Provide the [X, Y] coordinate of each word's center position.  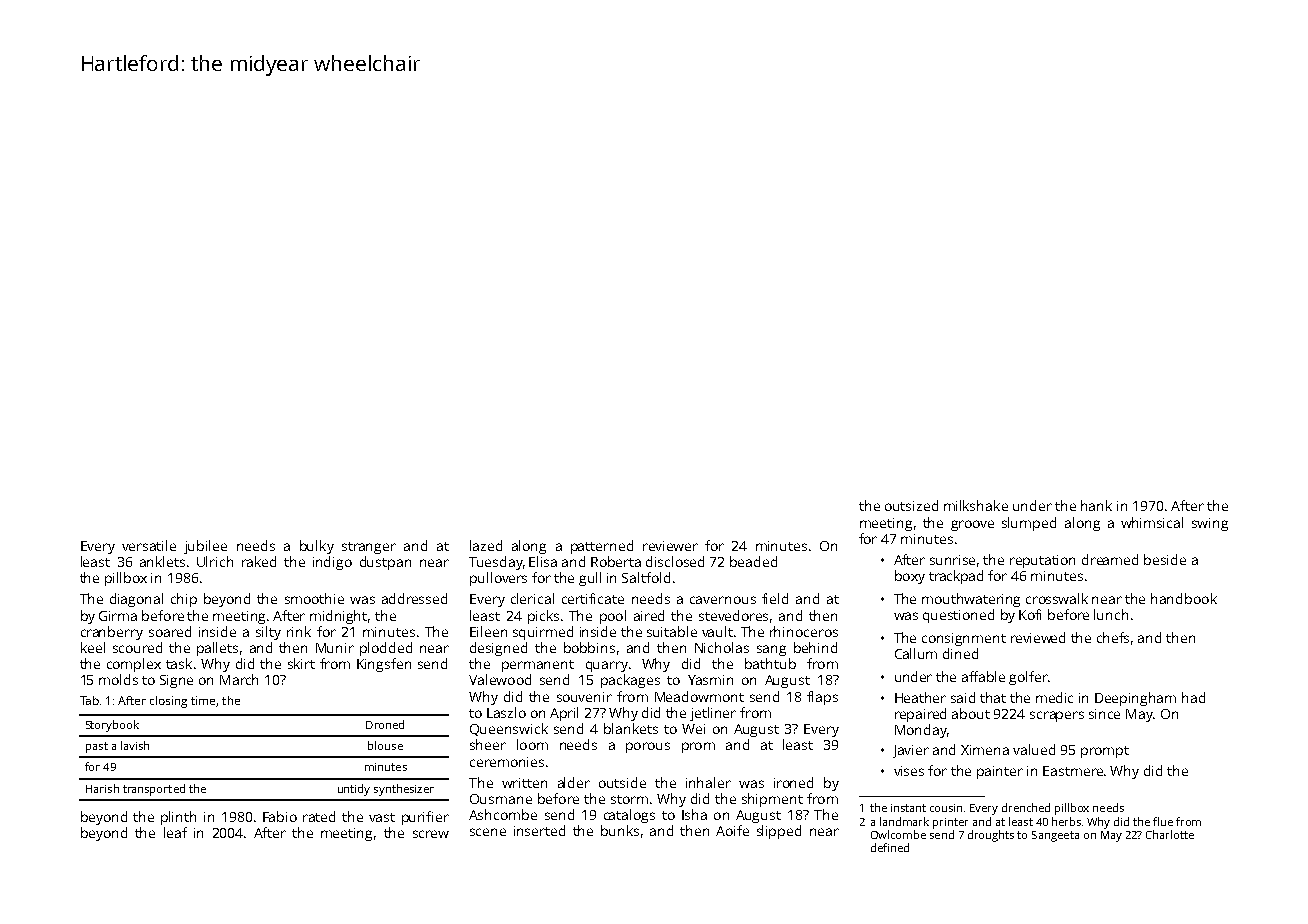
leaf [175, 832]
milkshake [976, 505]
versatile [149, 545]
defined [890, 847]
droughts [991, 836]
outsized [911, 505]
